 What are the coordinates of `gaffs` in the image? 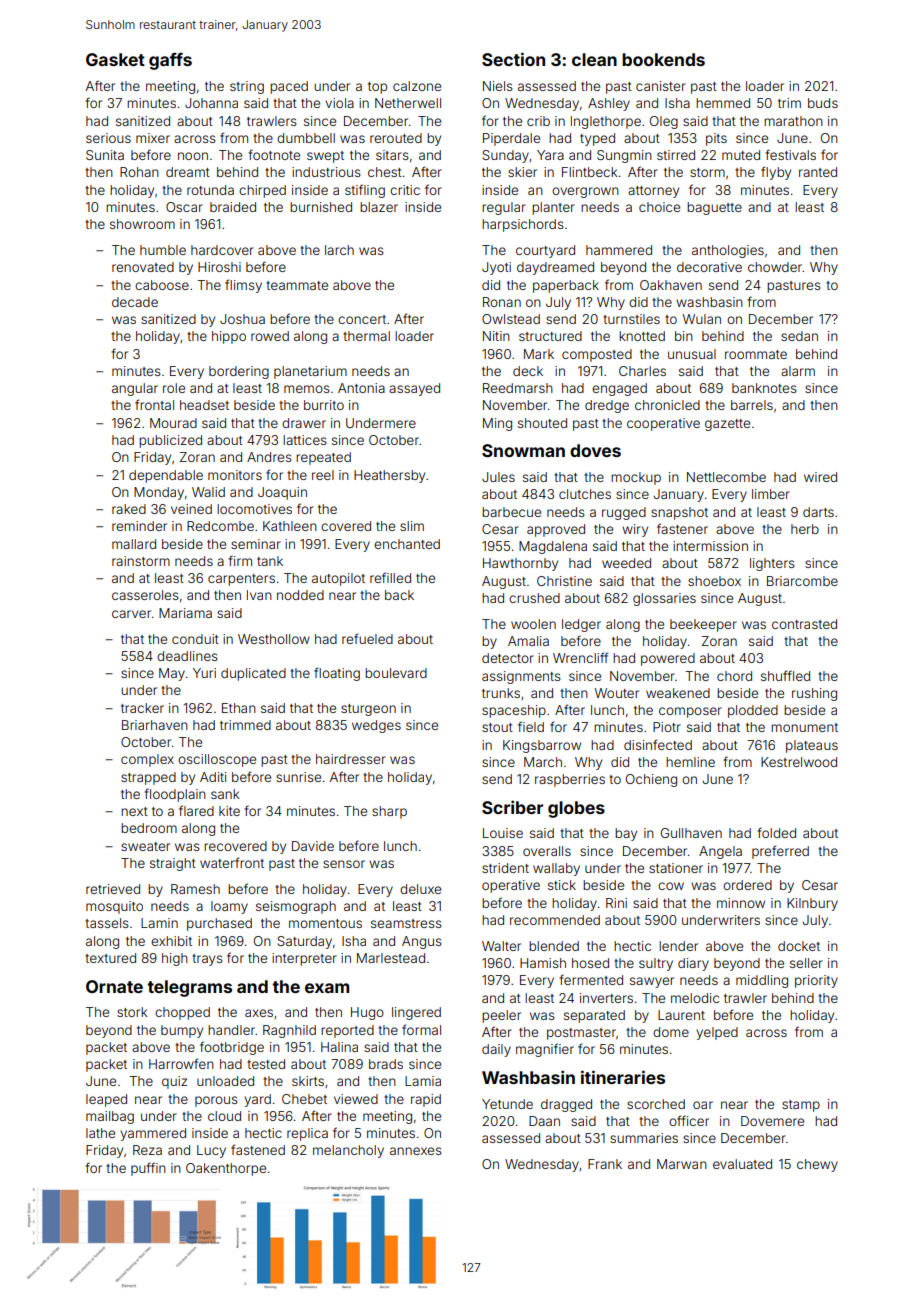 It's located at (170, 61).
